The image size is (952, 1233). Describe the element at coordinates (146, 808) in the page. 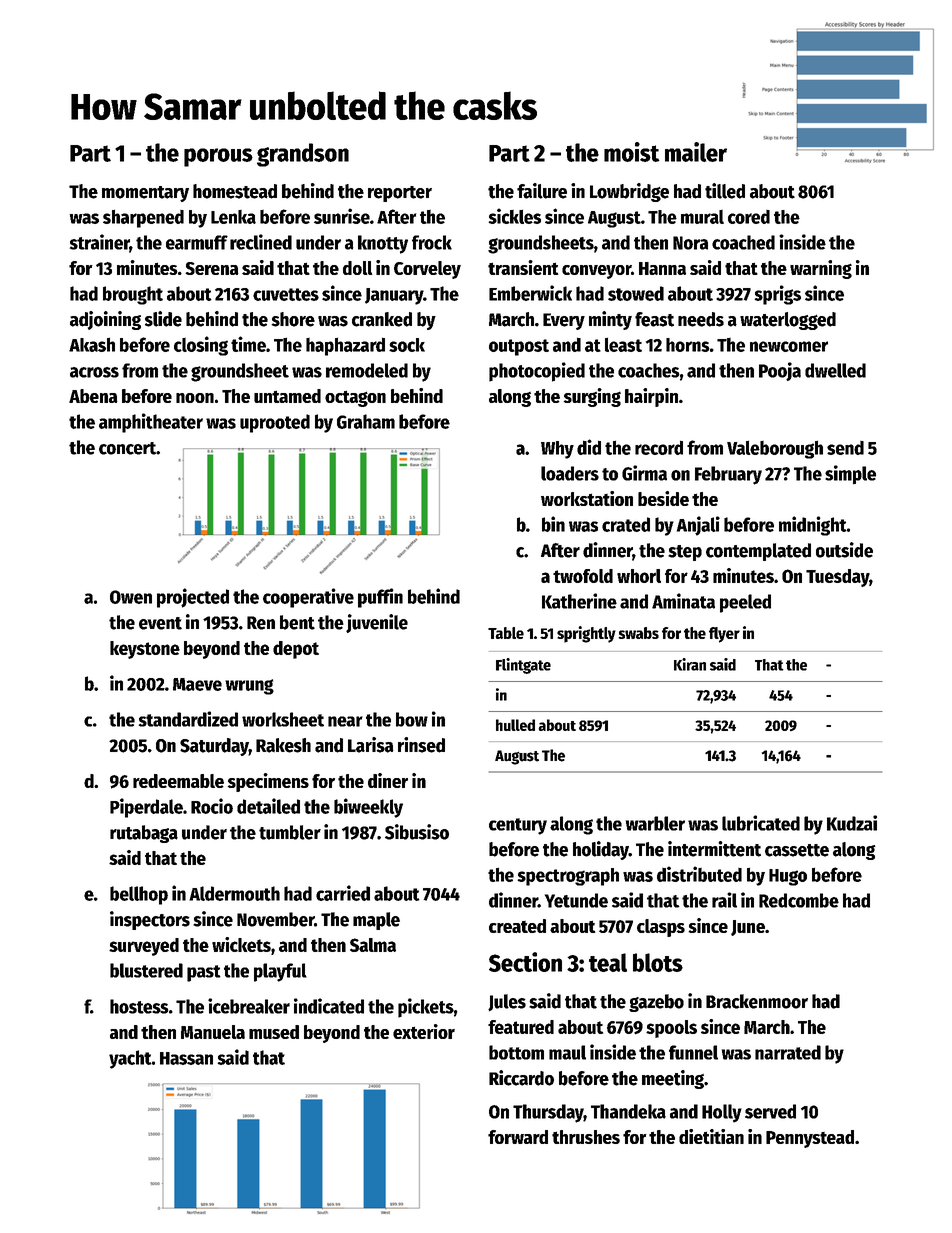

I see `Piperdale` at that location.
